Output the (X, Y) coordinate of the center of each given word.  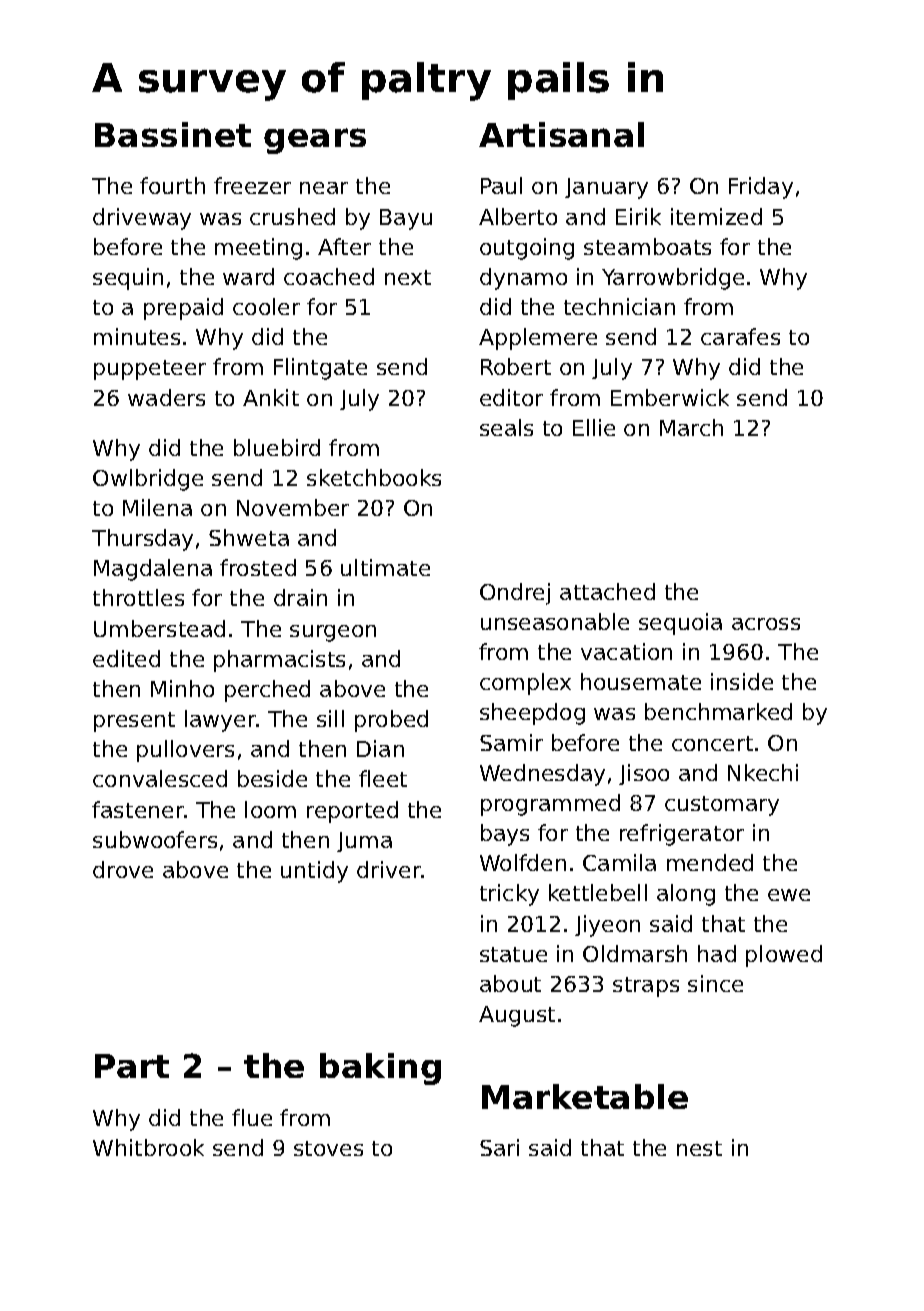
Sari (499, 1147)
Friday (761, 188)
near (324, 188)
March (691, 427)
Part (132, 1066)
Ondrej (515, 594)
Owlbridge (148, 480)
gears (315, 141)
